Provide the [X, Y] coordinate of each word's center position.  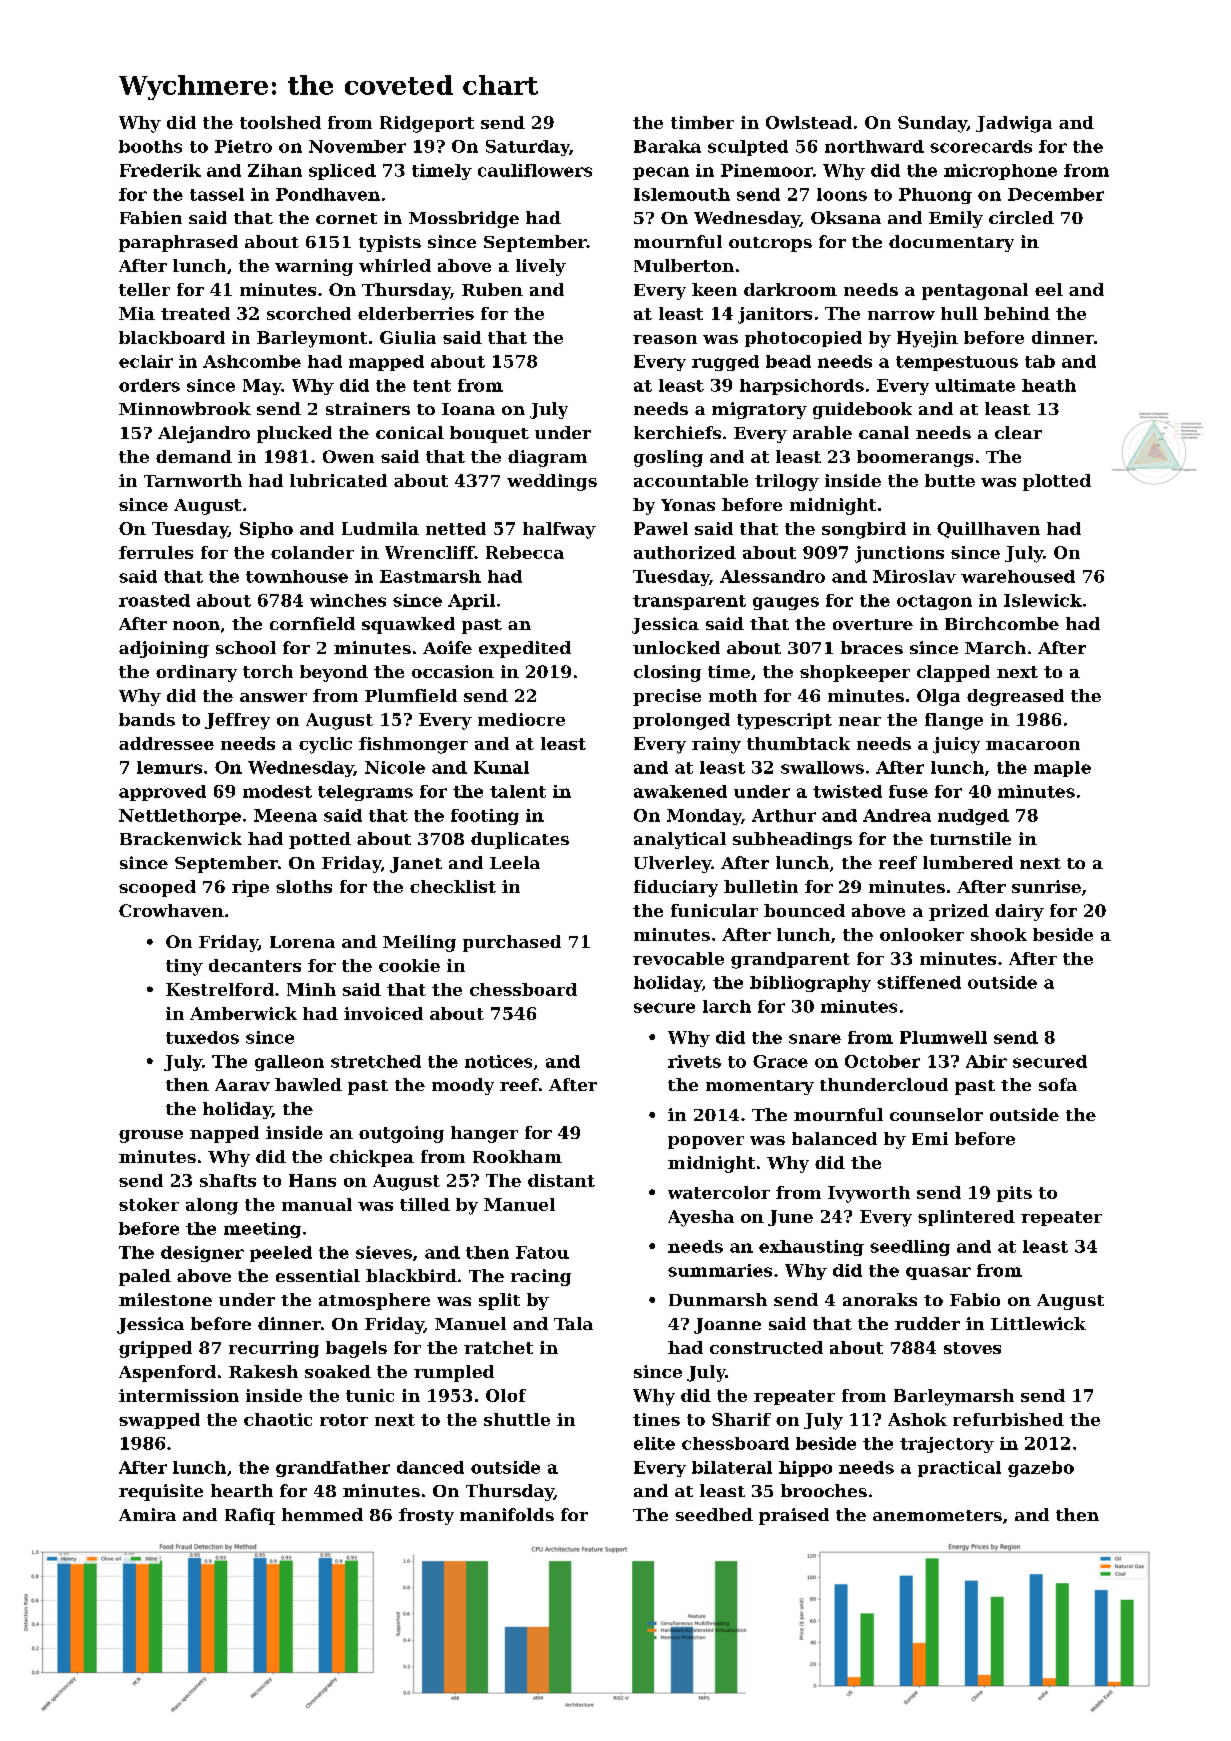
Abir [986, 1061]
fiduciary [676, 888]
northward [874, 146]
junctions [899, 554]
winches [348, 600]
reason [665, 339]
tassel [217, 194]
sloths [304, 886]
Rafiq [250, 1516]
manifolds [507, 1514]
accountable [691, 480]
